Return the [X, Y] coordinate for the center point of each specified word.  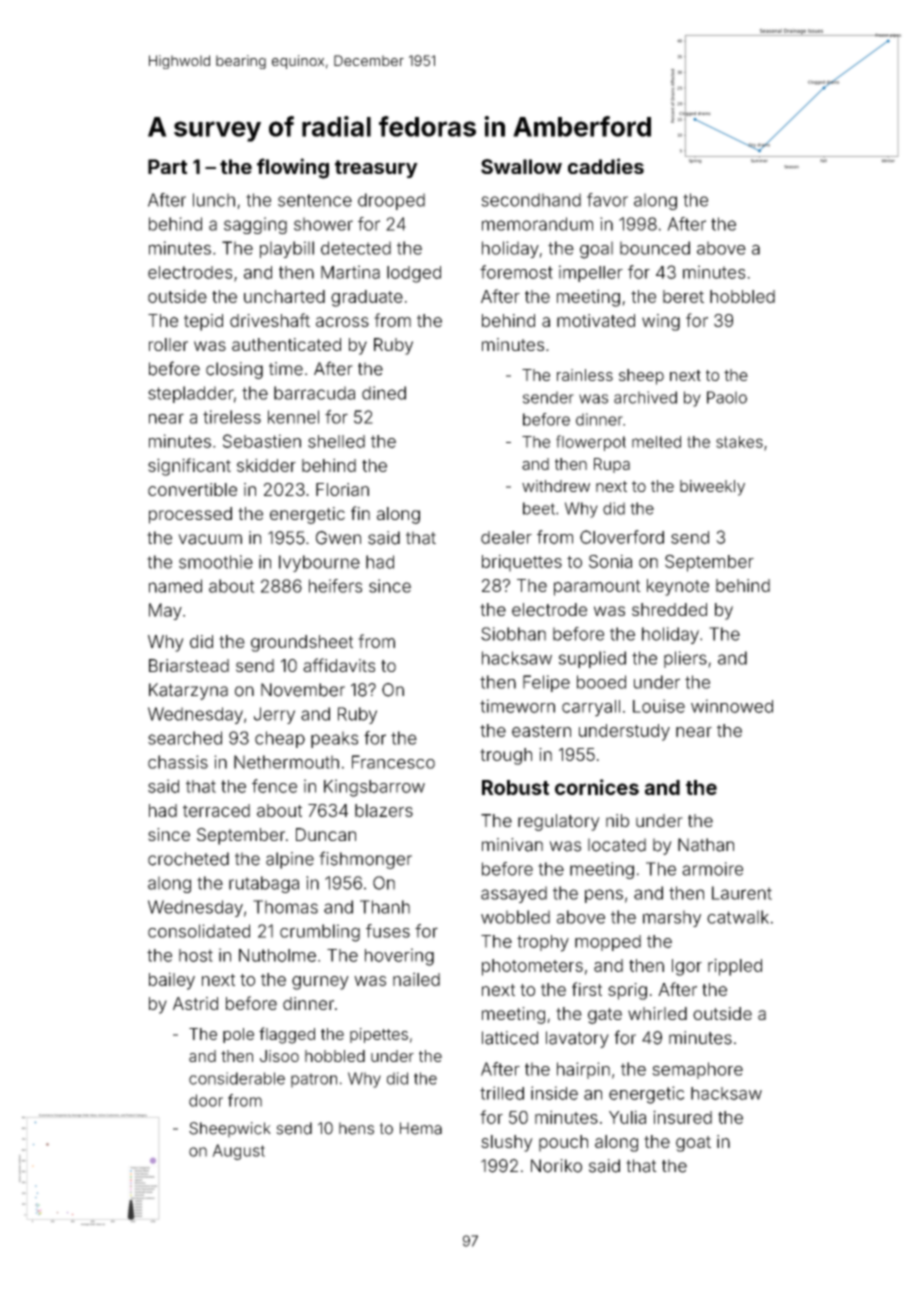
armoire [712, 869]
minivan [512, 845]
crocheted [188, 859]
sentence [315, 200]
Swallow [521, 166]
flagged [287, 1035]
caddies [606, 166]
